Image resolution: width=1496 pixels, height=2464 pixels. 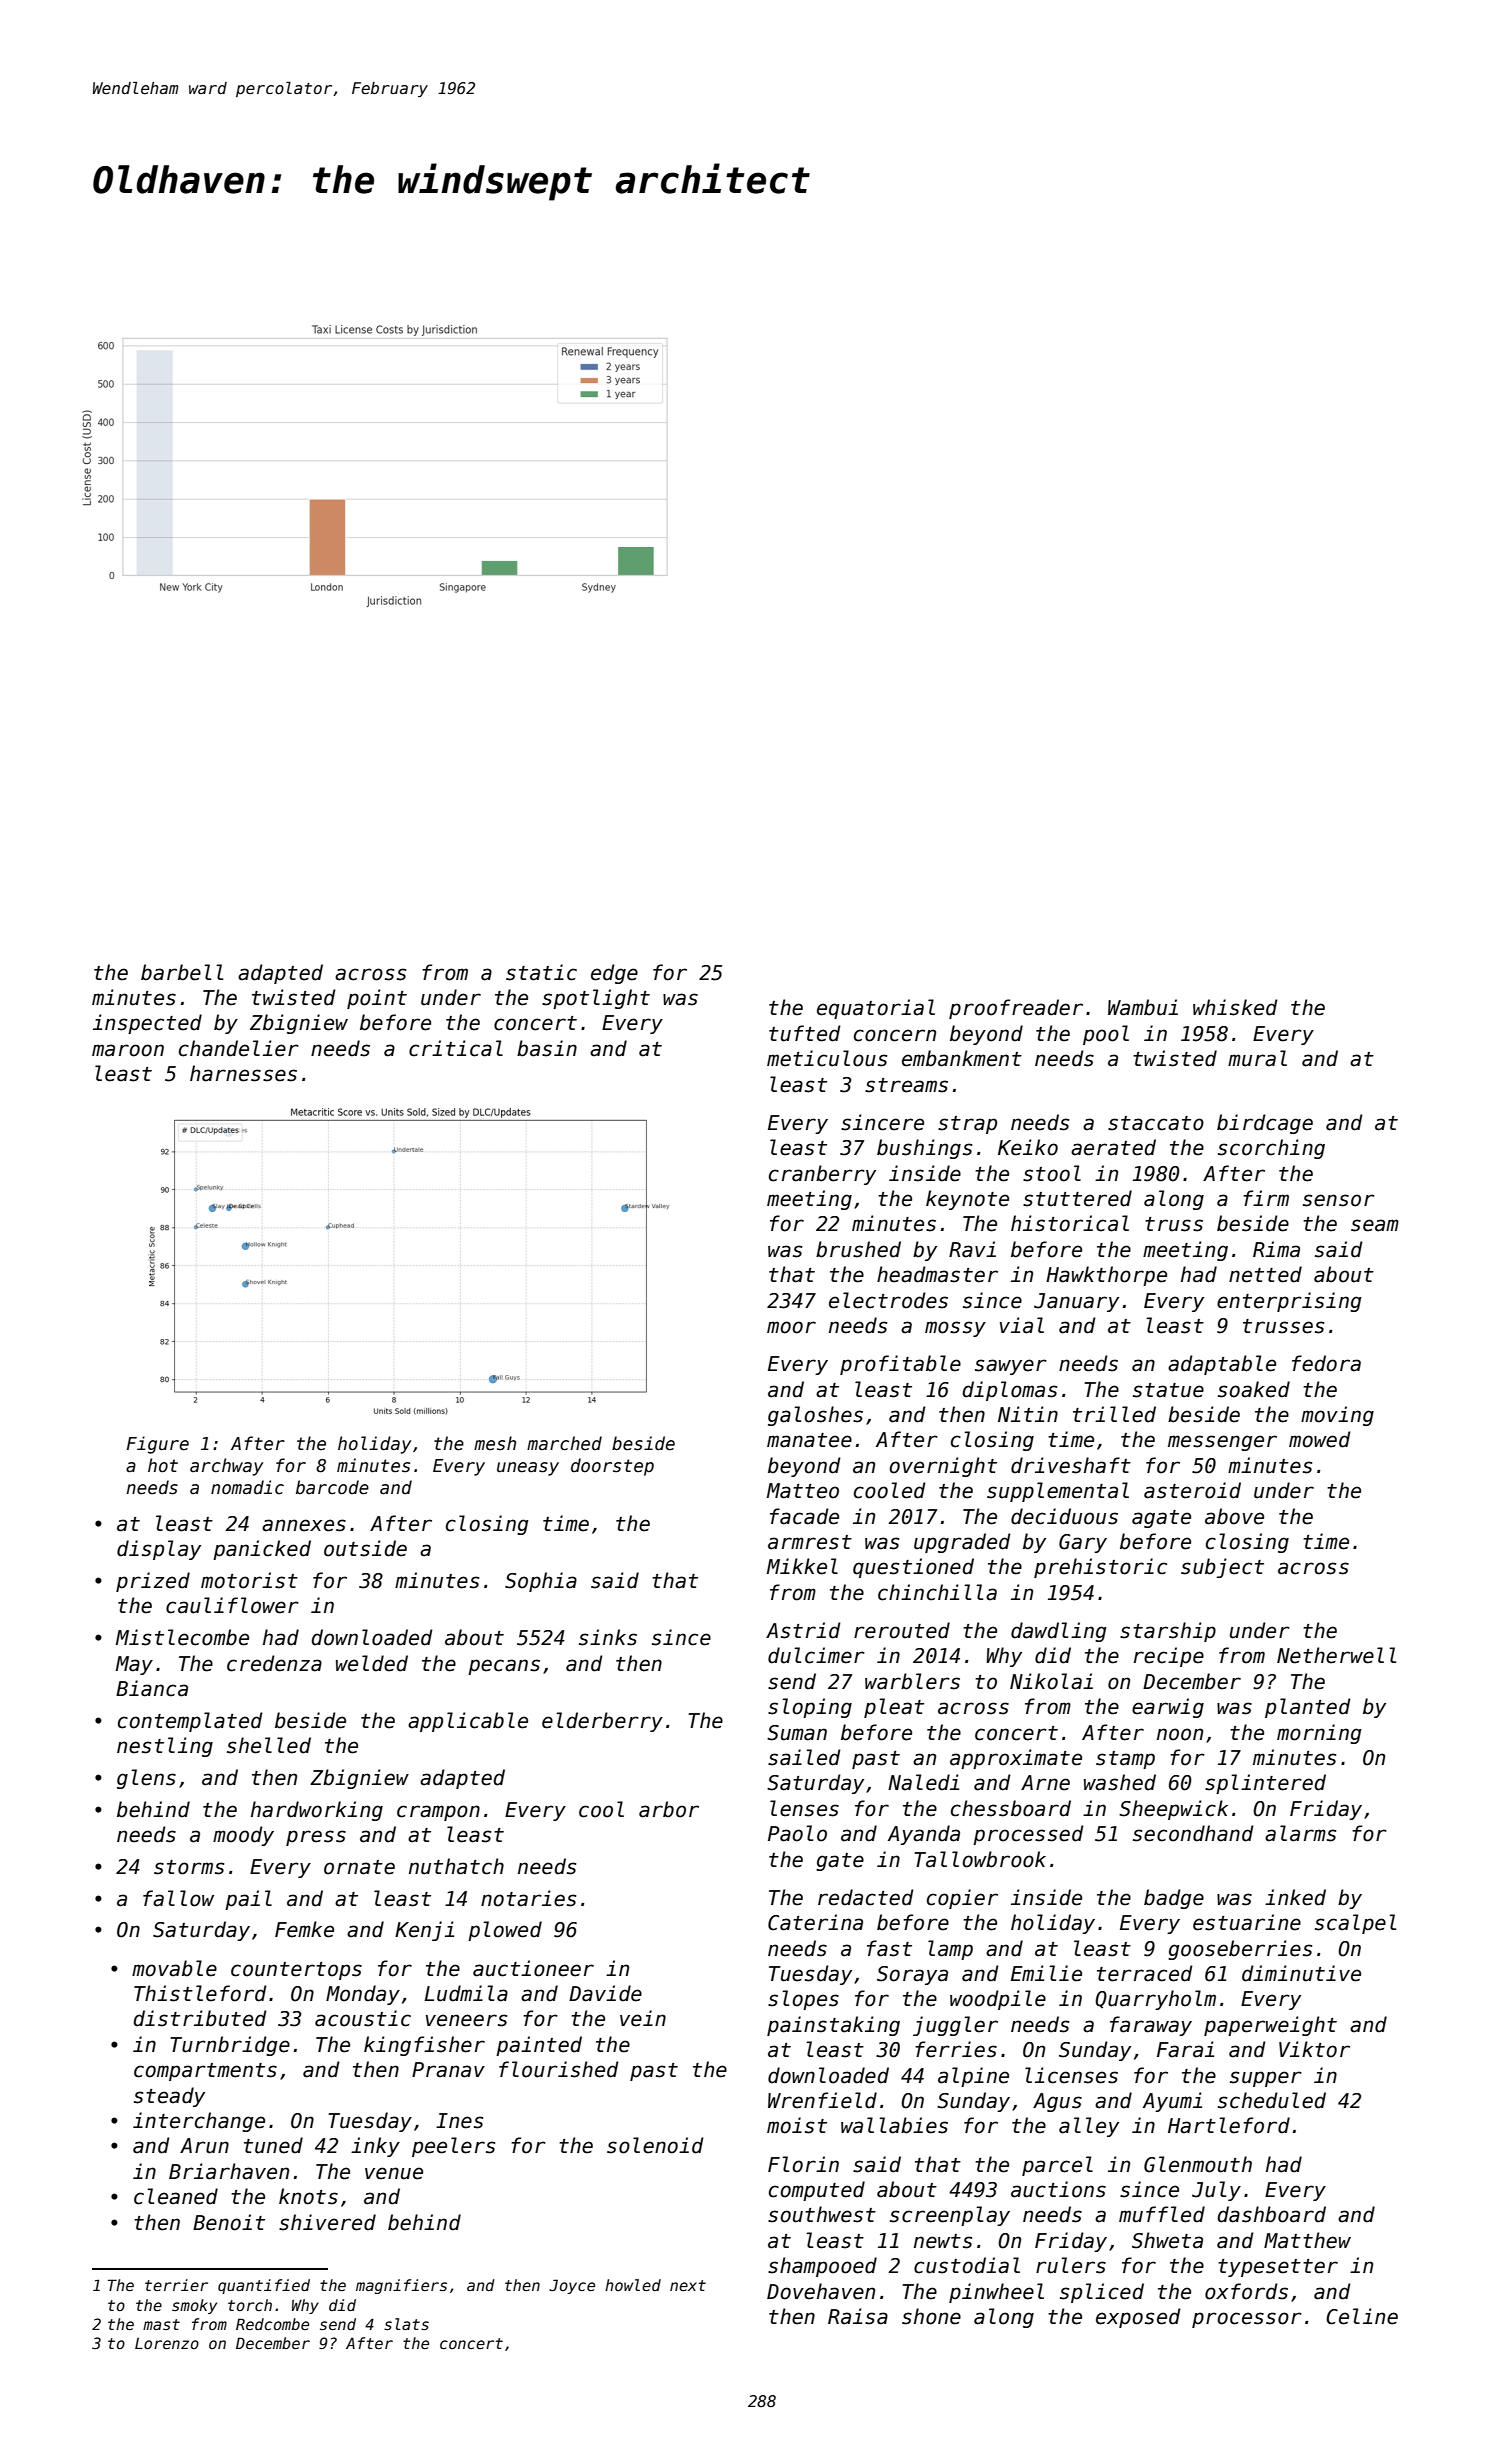 What do you see at coordinates (456, 1048) in the screenshot?
I see `critical` at bounding box center [456, 1048].
